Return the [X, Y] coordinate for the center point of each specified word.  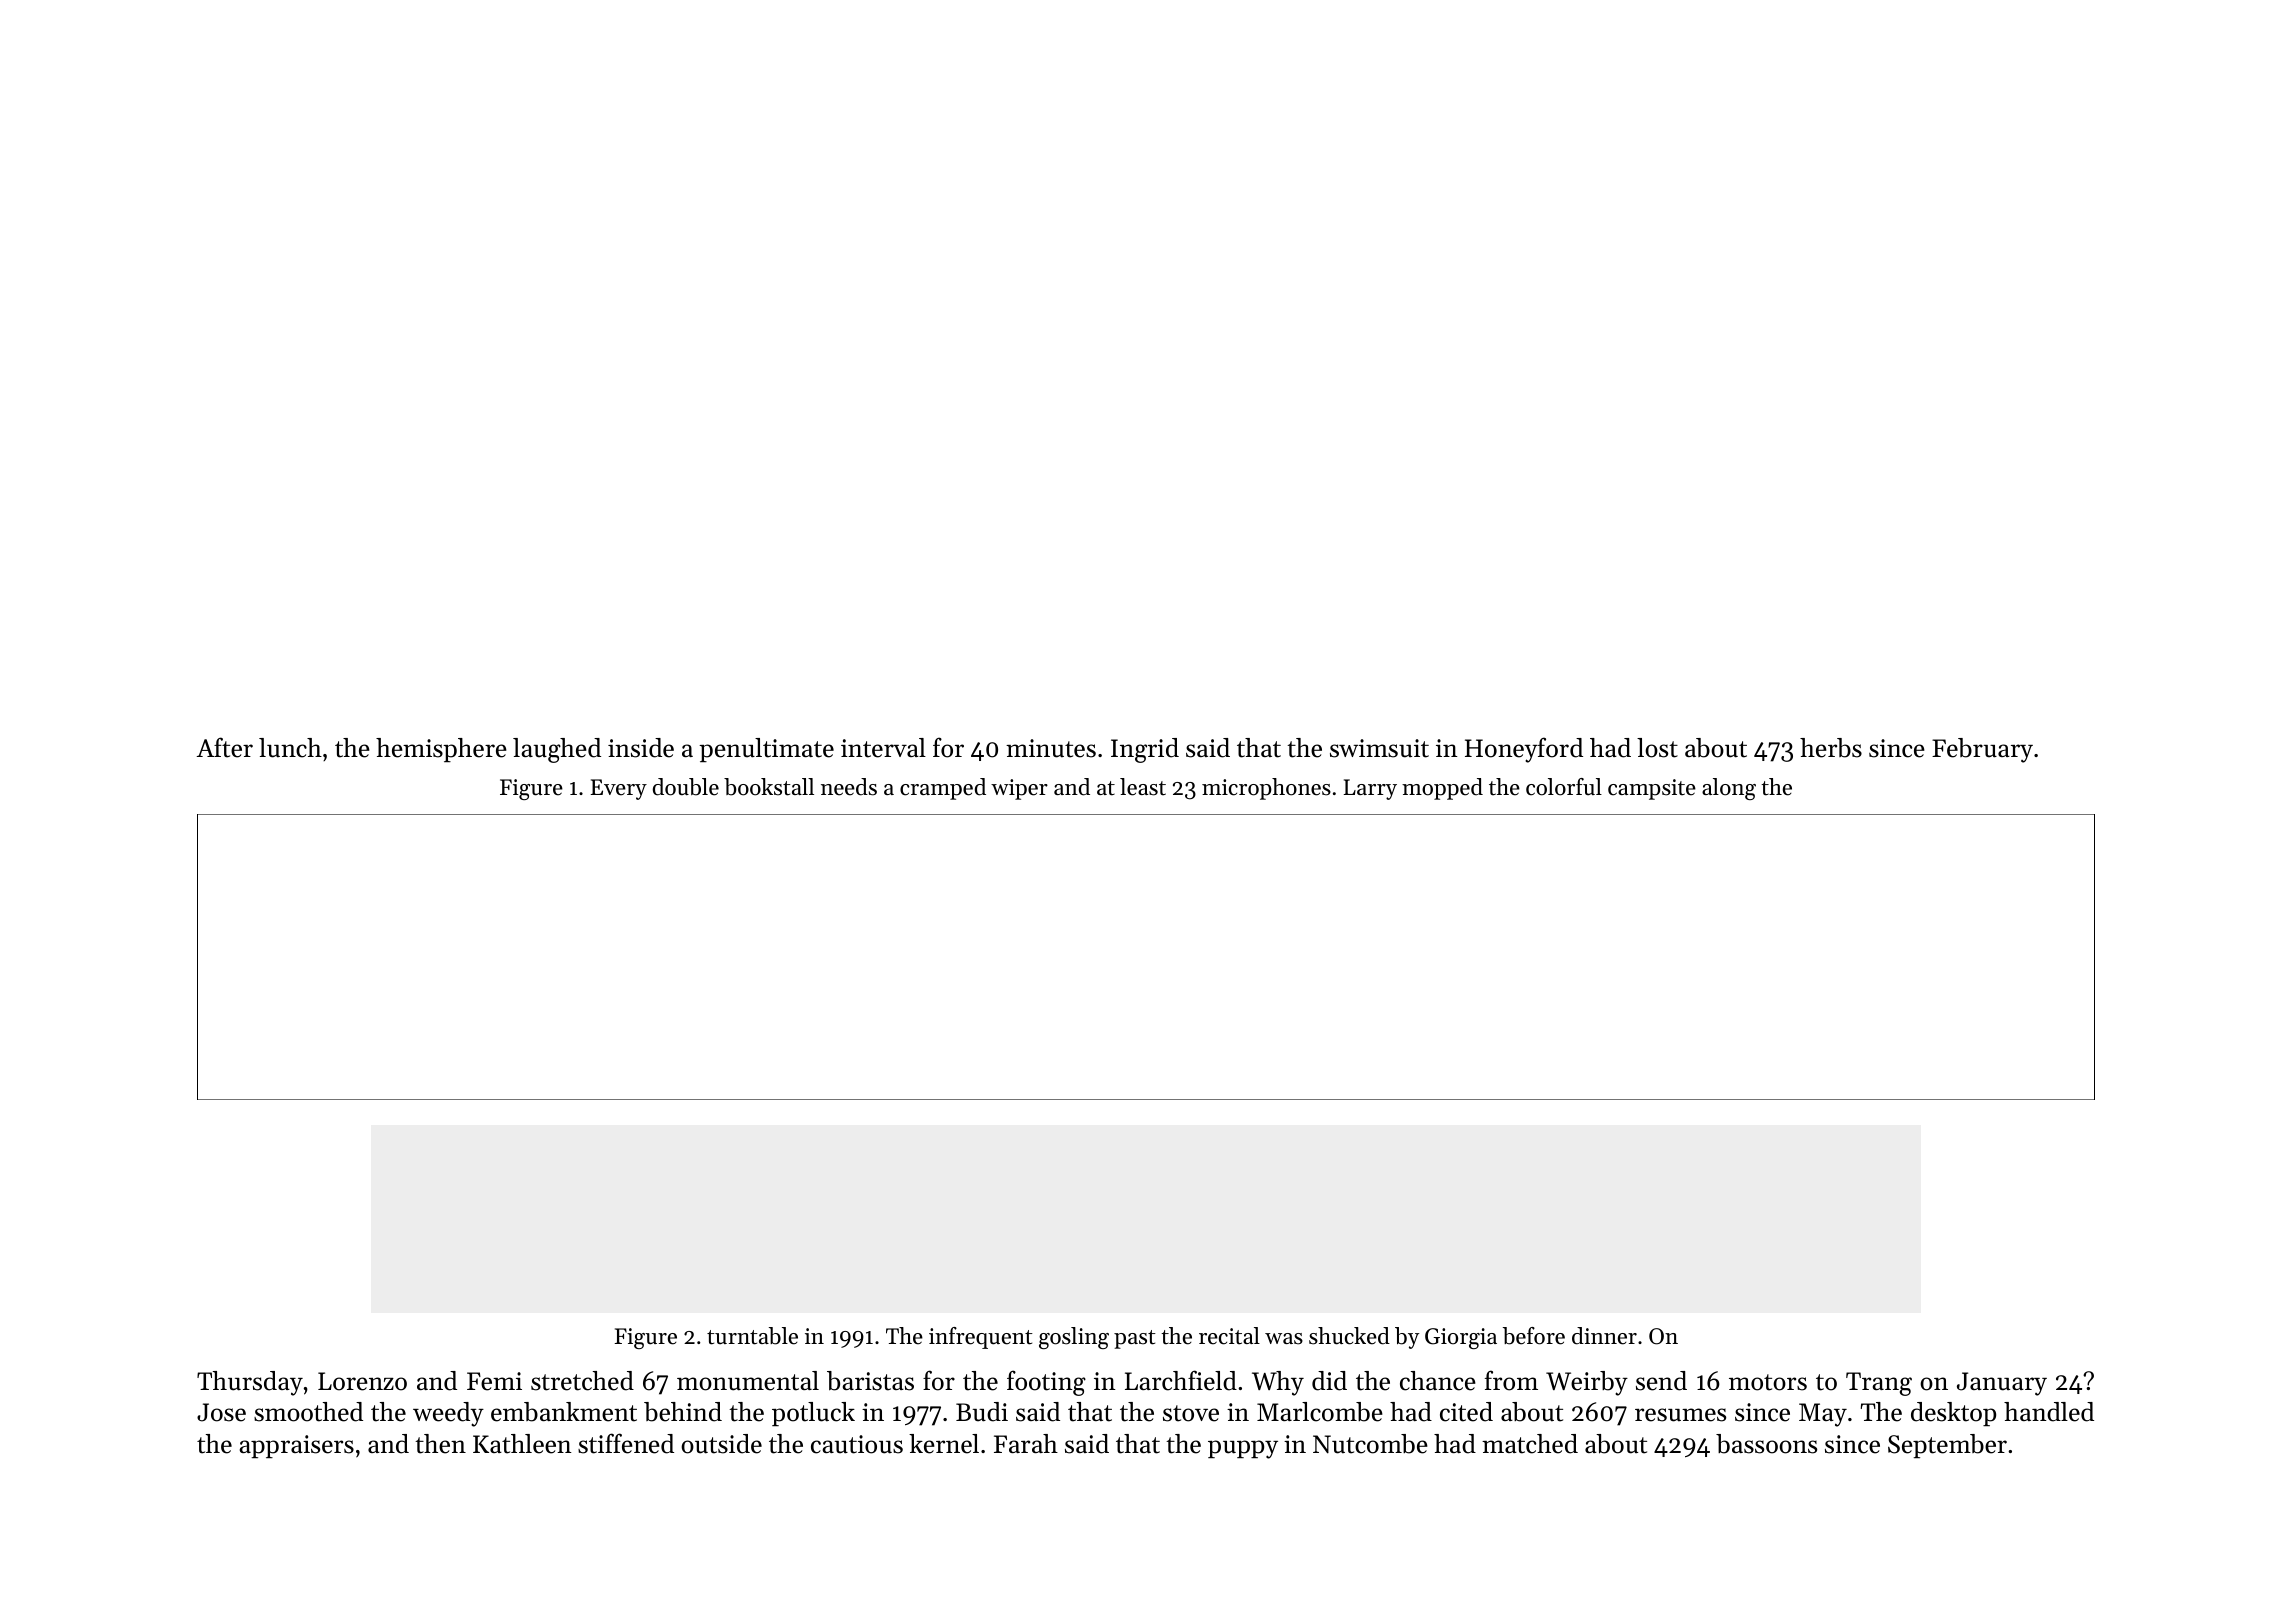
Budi [982, 1412]
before [1534, 1336]
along [1729, 789]
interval [883, 748]
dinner [1604, 1336]
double [686, 787]
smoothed [308, 1412]
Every [619, 789]
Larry [1370, 789]
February [1982, 750]
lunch [290, 748]
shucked [1349, 1336]
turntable [752, 1336]
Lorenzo [362, 1381]
